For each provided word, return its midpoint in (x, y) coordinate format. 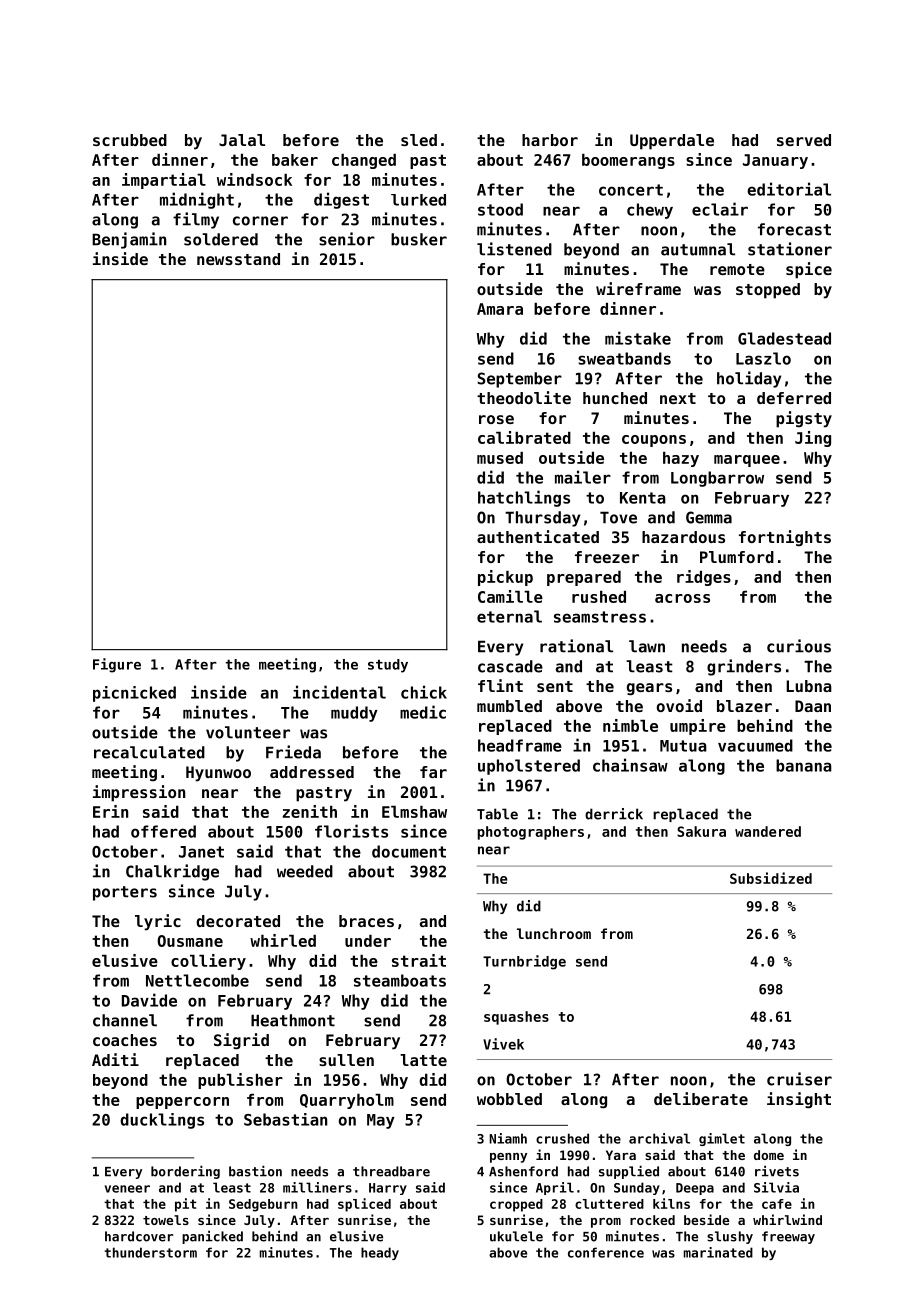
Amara (500, 309)
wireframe (638, 288)
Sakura (701, 831)
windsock (254, 179)
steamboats (400, 980)
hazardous (683, 537)
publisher (240, 1081)
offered (163, 831)
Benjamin (129, 240)
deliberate (701, 1098)
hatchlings (524, 498)
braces (366, 921)
